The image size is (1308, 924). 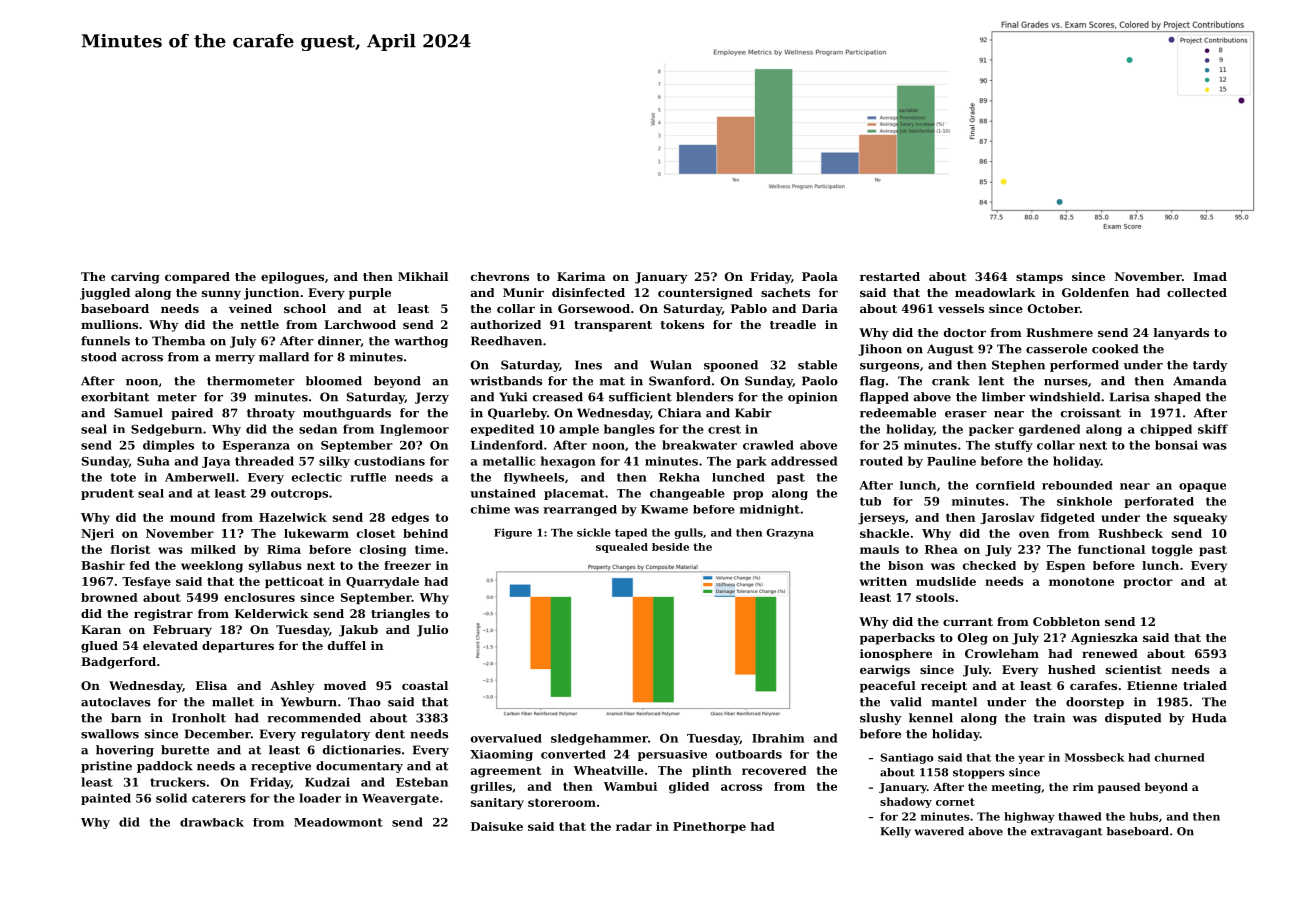 I want to click on Daisuke, so click(x=497, y=826).
